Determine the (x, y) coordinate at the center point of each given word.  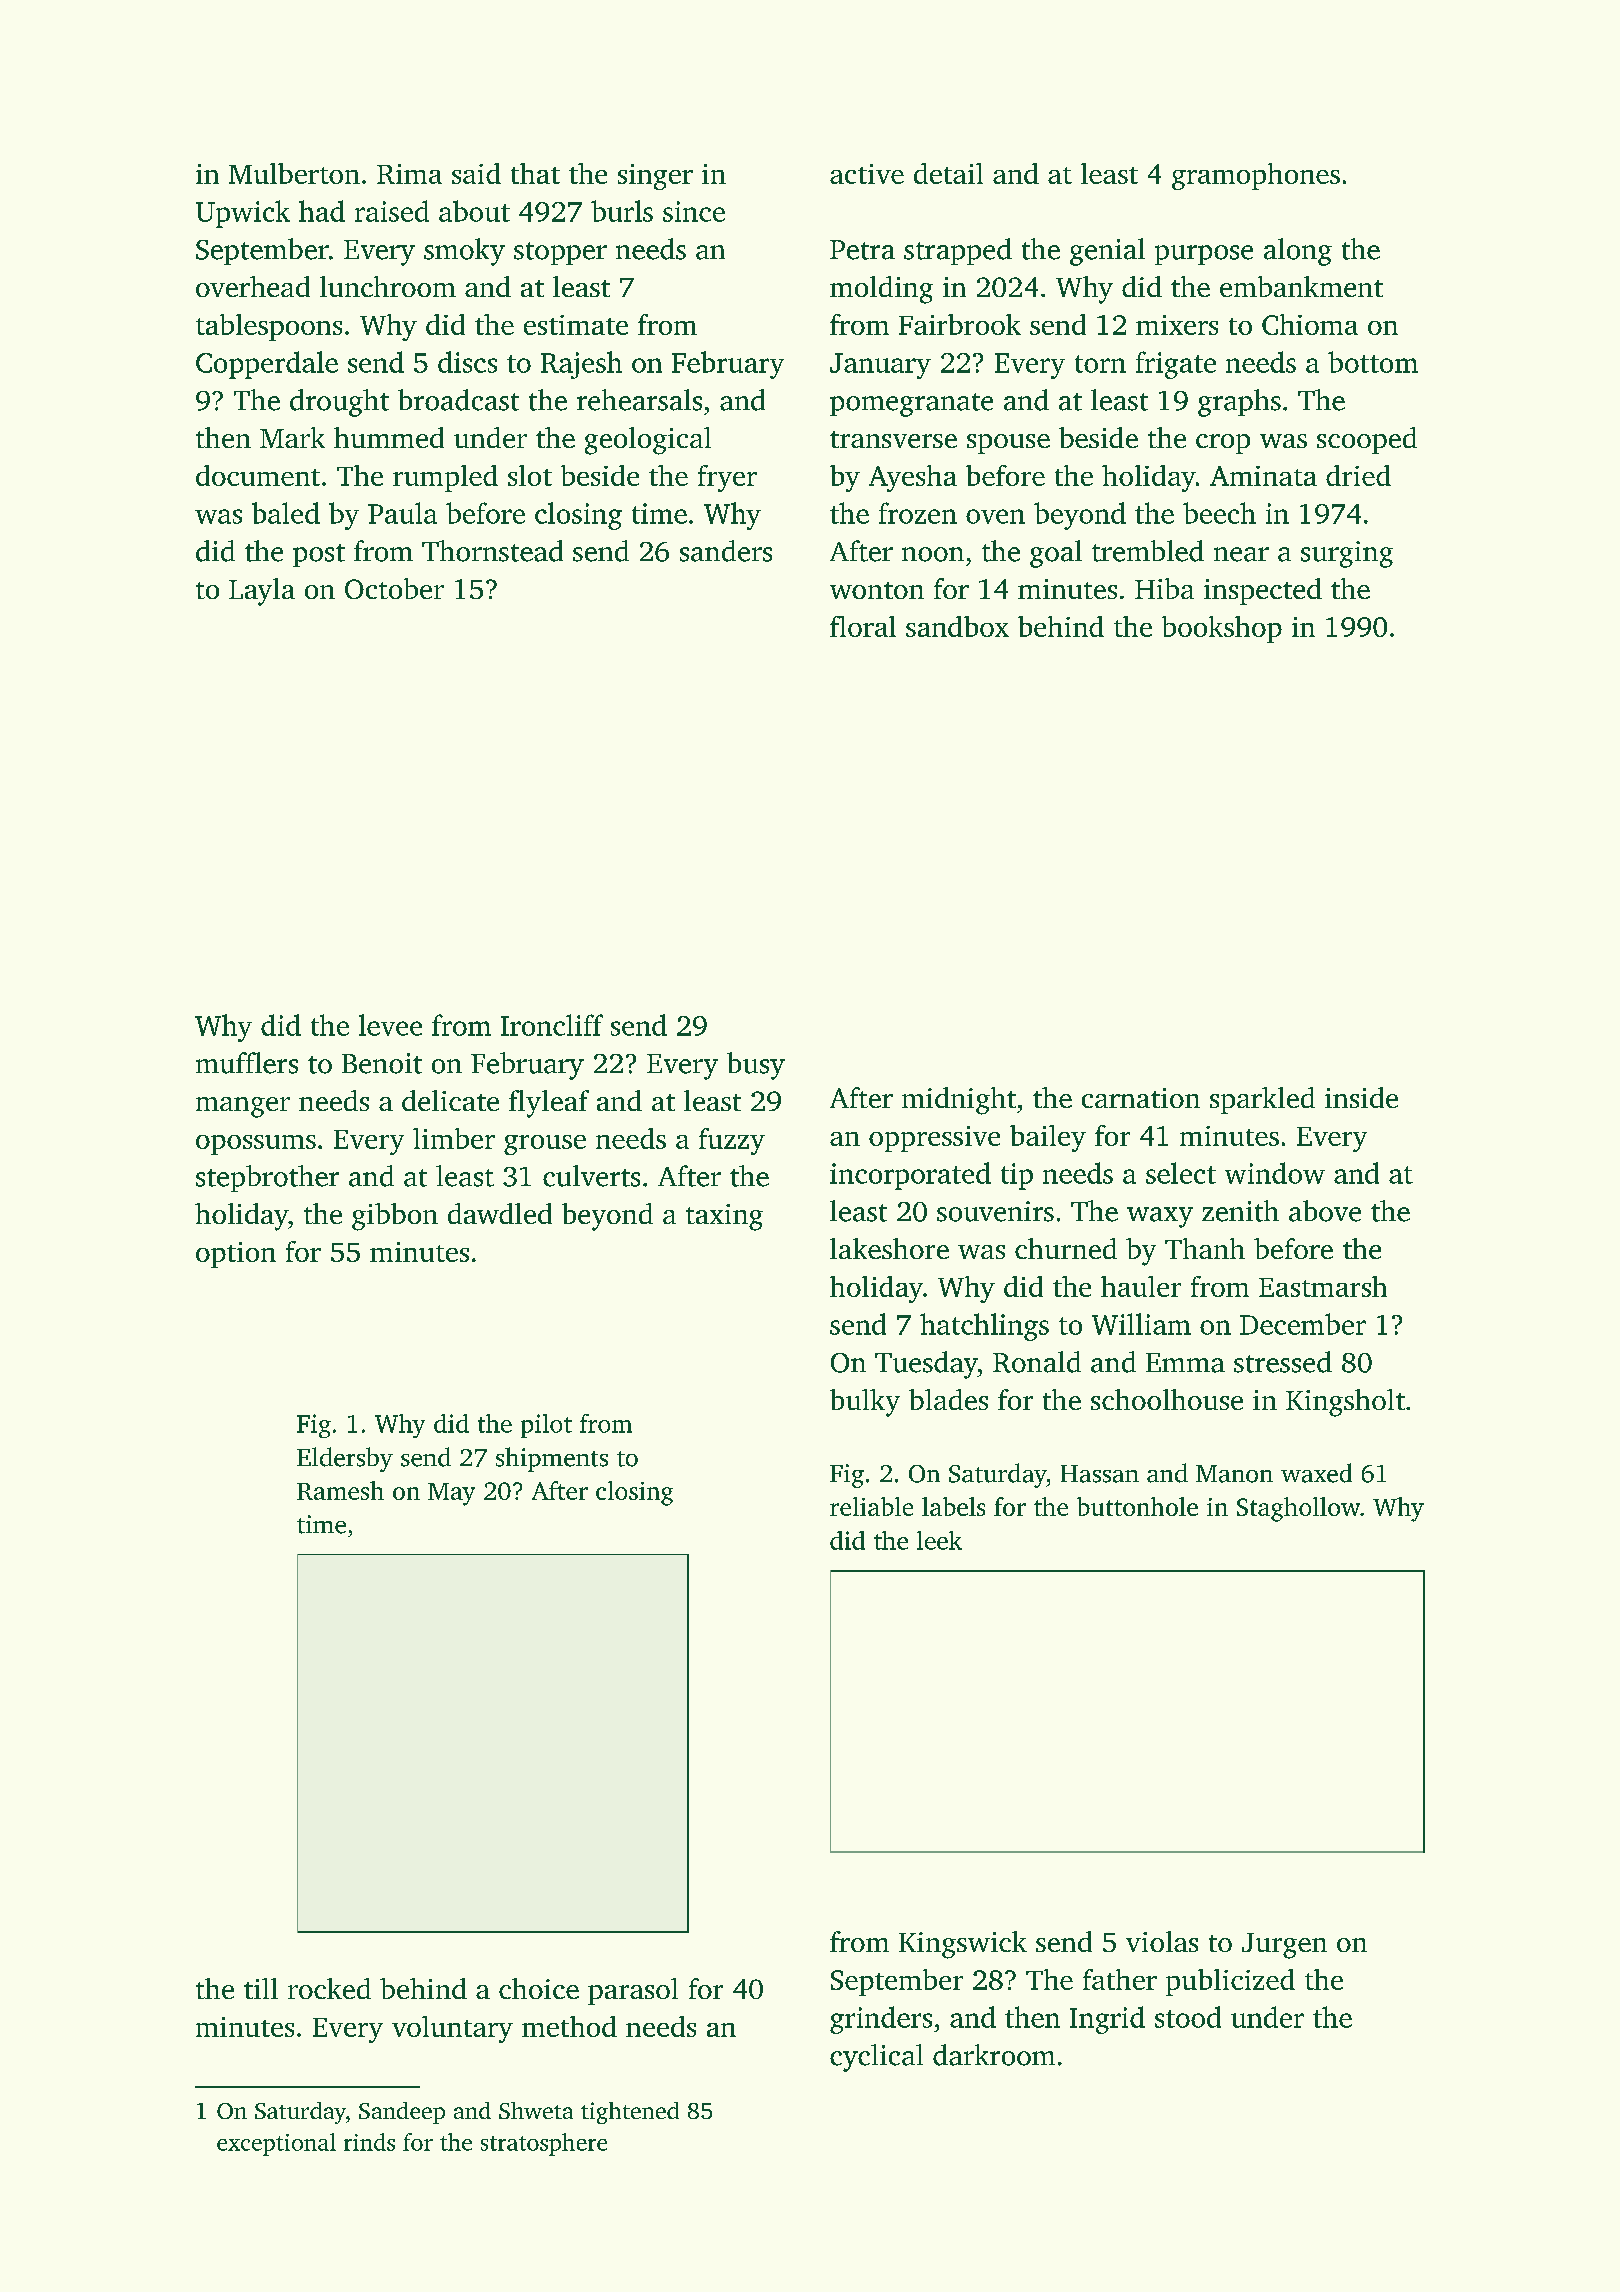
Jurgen (1284, 1946)
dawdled (500, 1213)
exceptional (276, 2144)
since (694, 211)
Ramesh (340, 1490)
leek (939, 1540)
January (880, 366)
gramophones (1256, 176)
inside (1361, 1097)
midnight (959, 1101)
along (1298, 252)
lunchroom (388, 286)
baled (286, 513)
